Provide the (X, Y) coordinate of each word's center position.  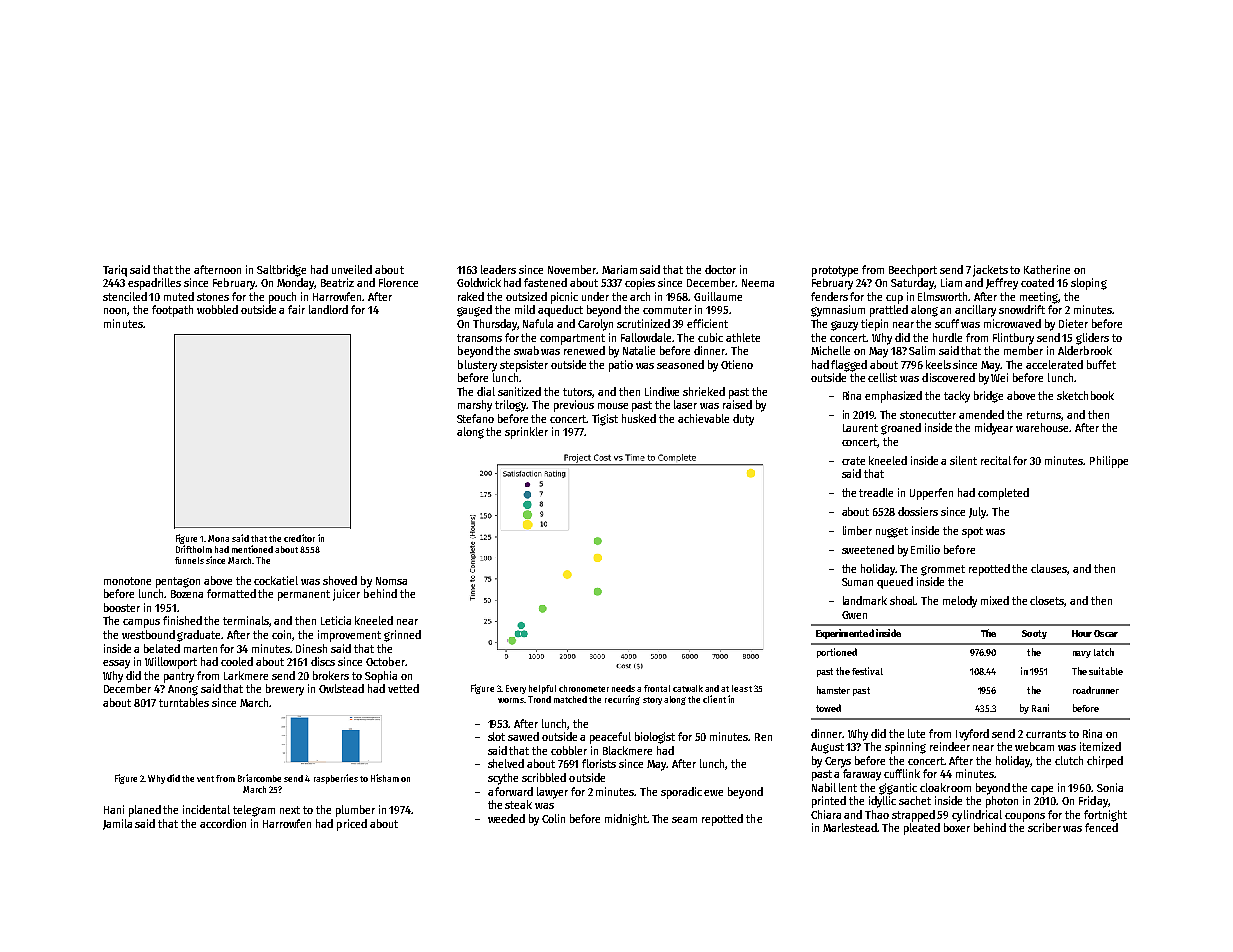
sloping (1089, 284)
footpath (172, 311)
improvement (349, 636)
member (1023, 350)
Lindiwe (662, 391)
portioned (837, 653)
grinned (402, 636)
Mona (218, 538)
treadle (876, 492)
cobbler (569, 750)
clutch (1069, 760)
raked (471, 296)
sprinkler (526, 433)
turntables (184, 702)
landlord (328, 309)
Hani (114, 809)
